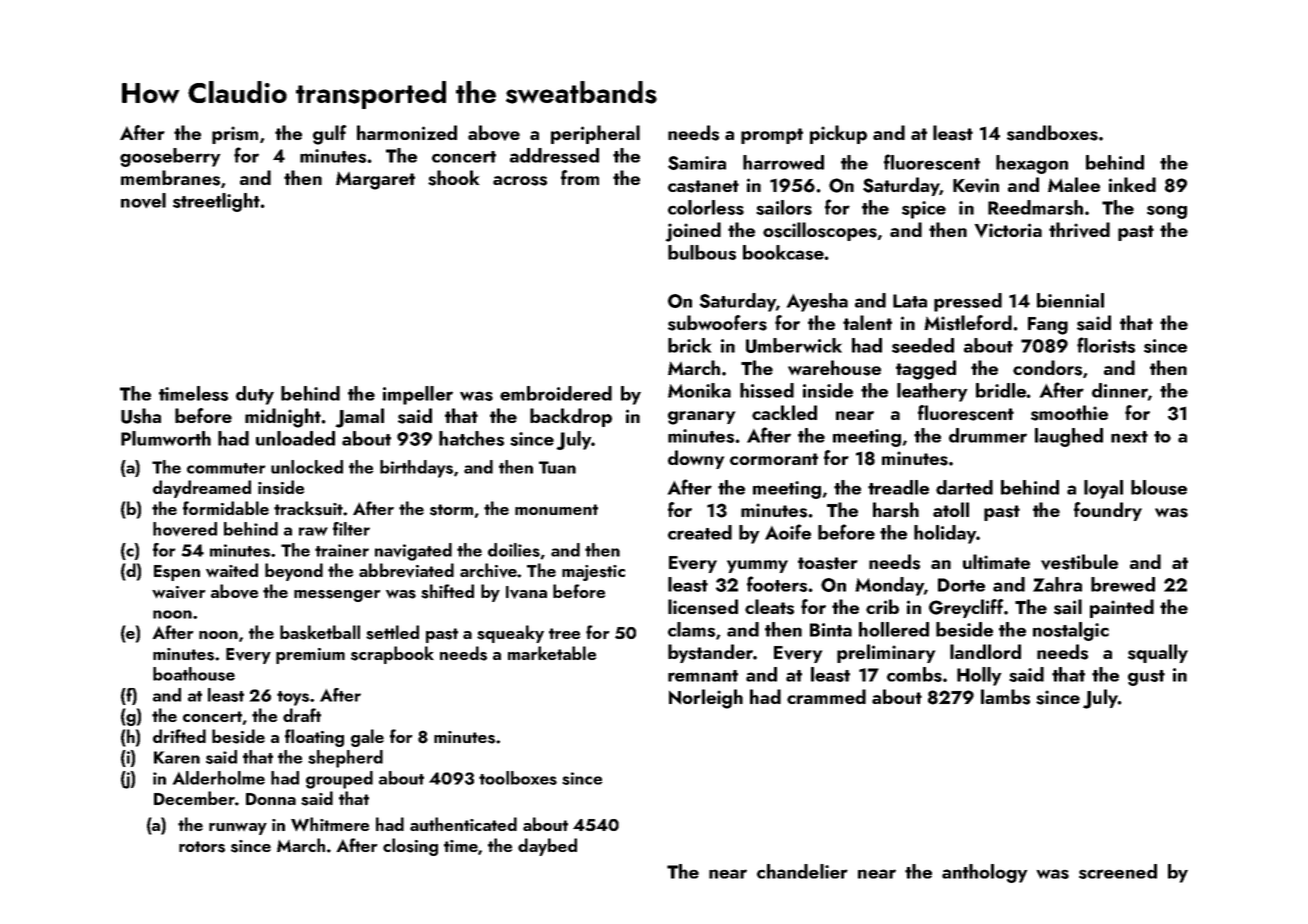 This document has height=924, width=1308. Describe the element at coordinates (979, 676) in the document. I see `Holly` at that location.
